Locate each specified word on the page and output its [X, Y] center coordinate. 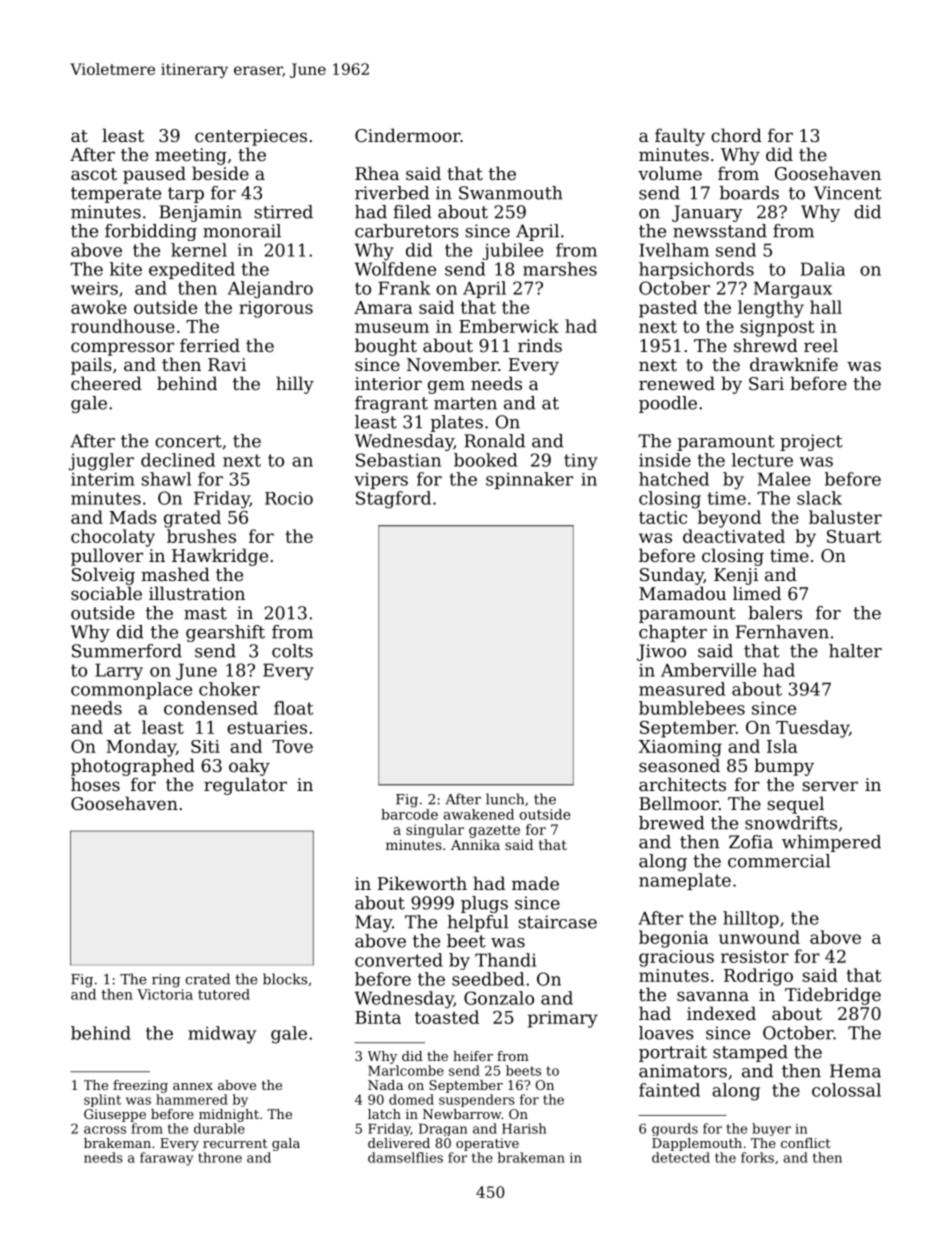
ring [166, 981]
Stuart [854, 536]
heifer [473, 1056]
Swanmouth [511, 193]
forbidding [151, 232]
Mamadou [682, 593]
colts [292, 651]
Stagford [393, 500]
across [105, 1130]
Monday [141, 748]
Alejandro [270, 290]
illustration [197, 593]
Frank [404, 288]
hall [826, 307]
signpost [777, 328]
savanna [713, 996]
